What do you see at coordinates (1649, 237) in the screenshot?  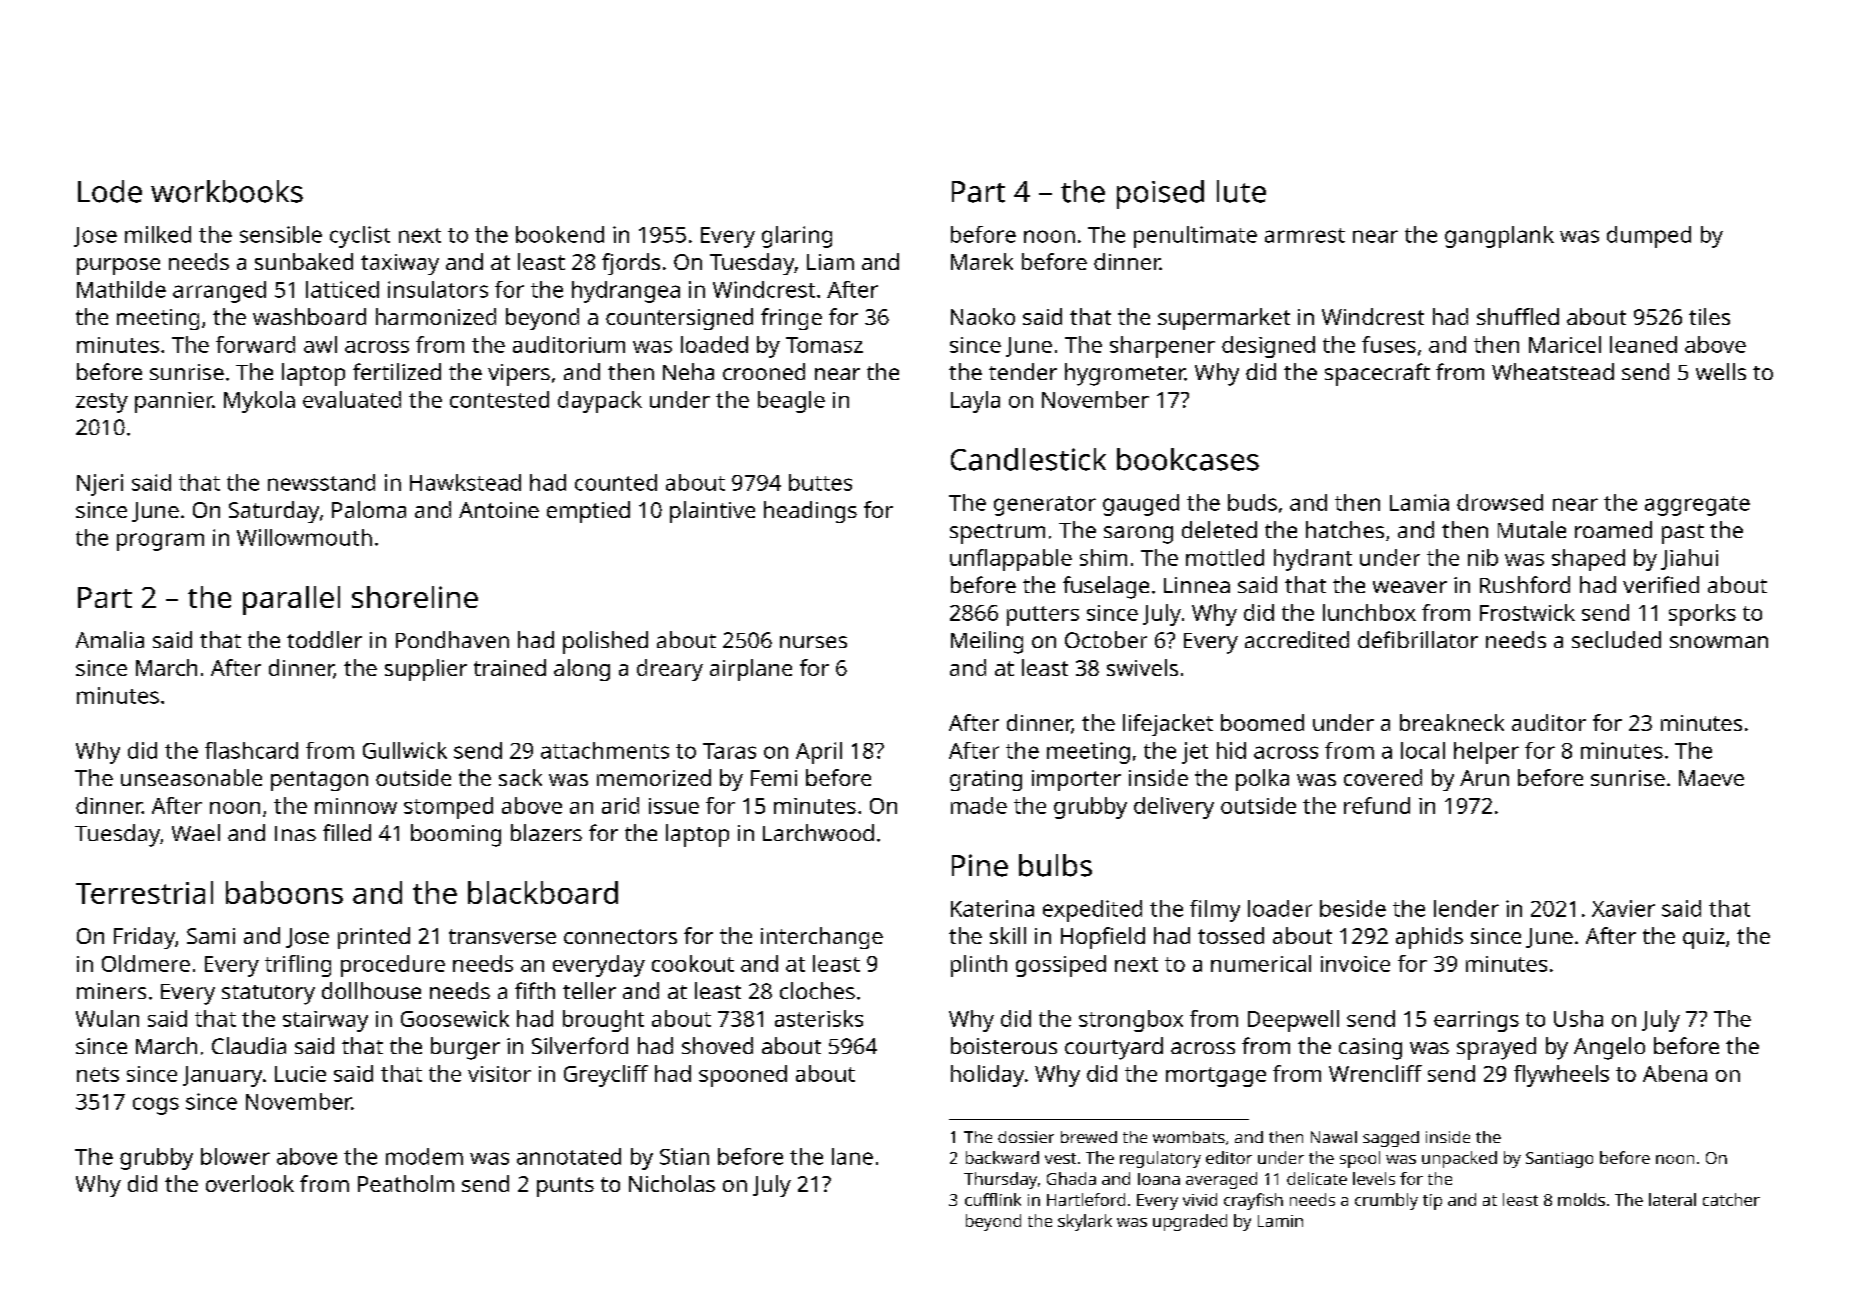 I see `dumped` at bounding box center [1649, 237].
